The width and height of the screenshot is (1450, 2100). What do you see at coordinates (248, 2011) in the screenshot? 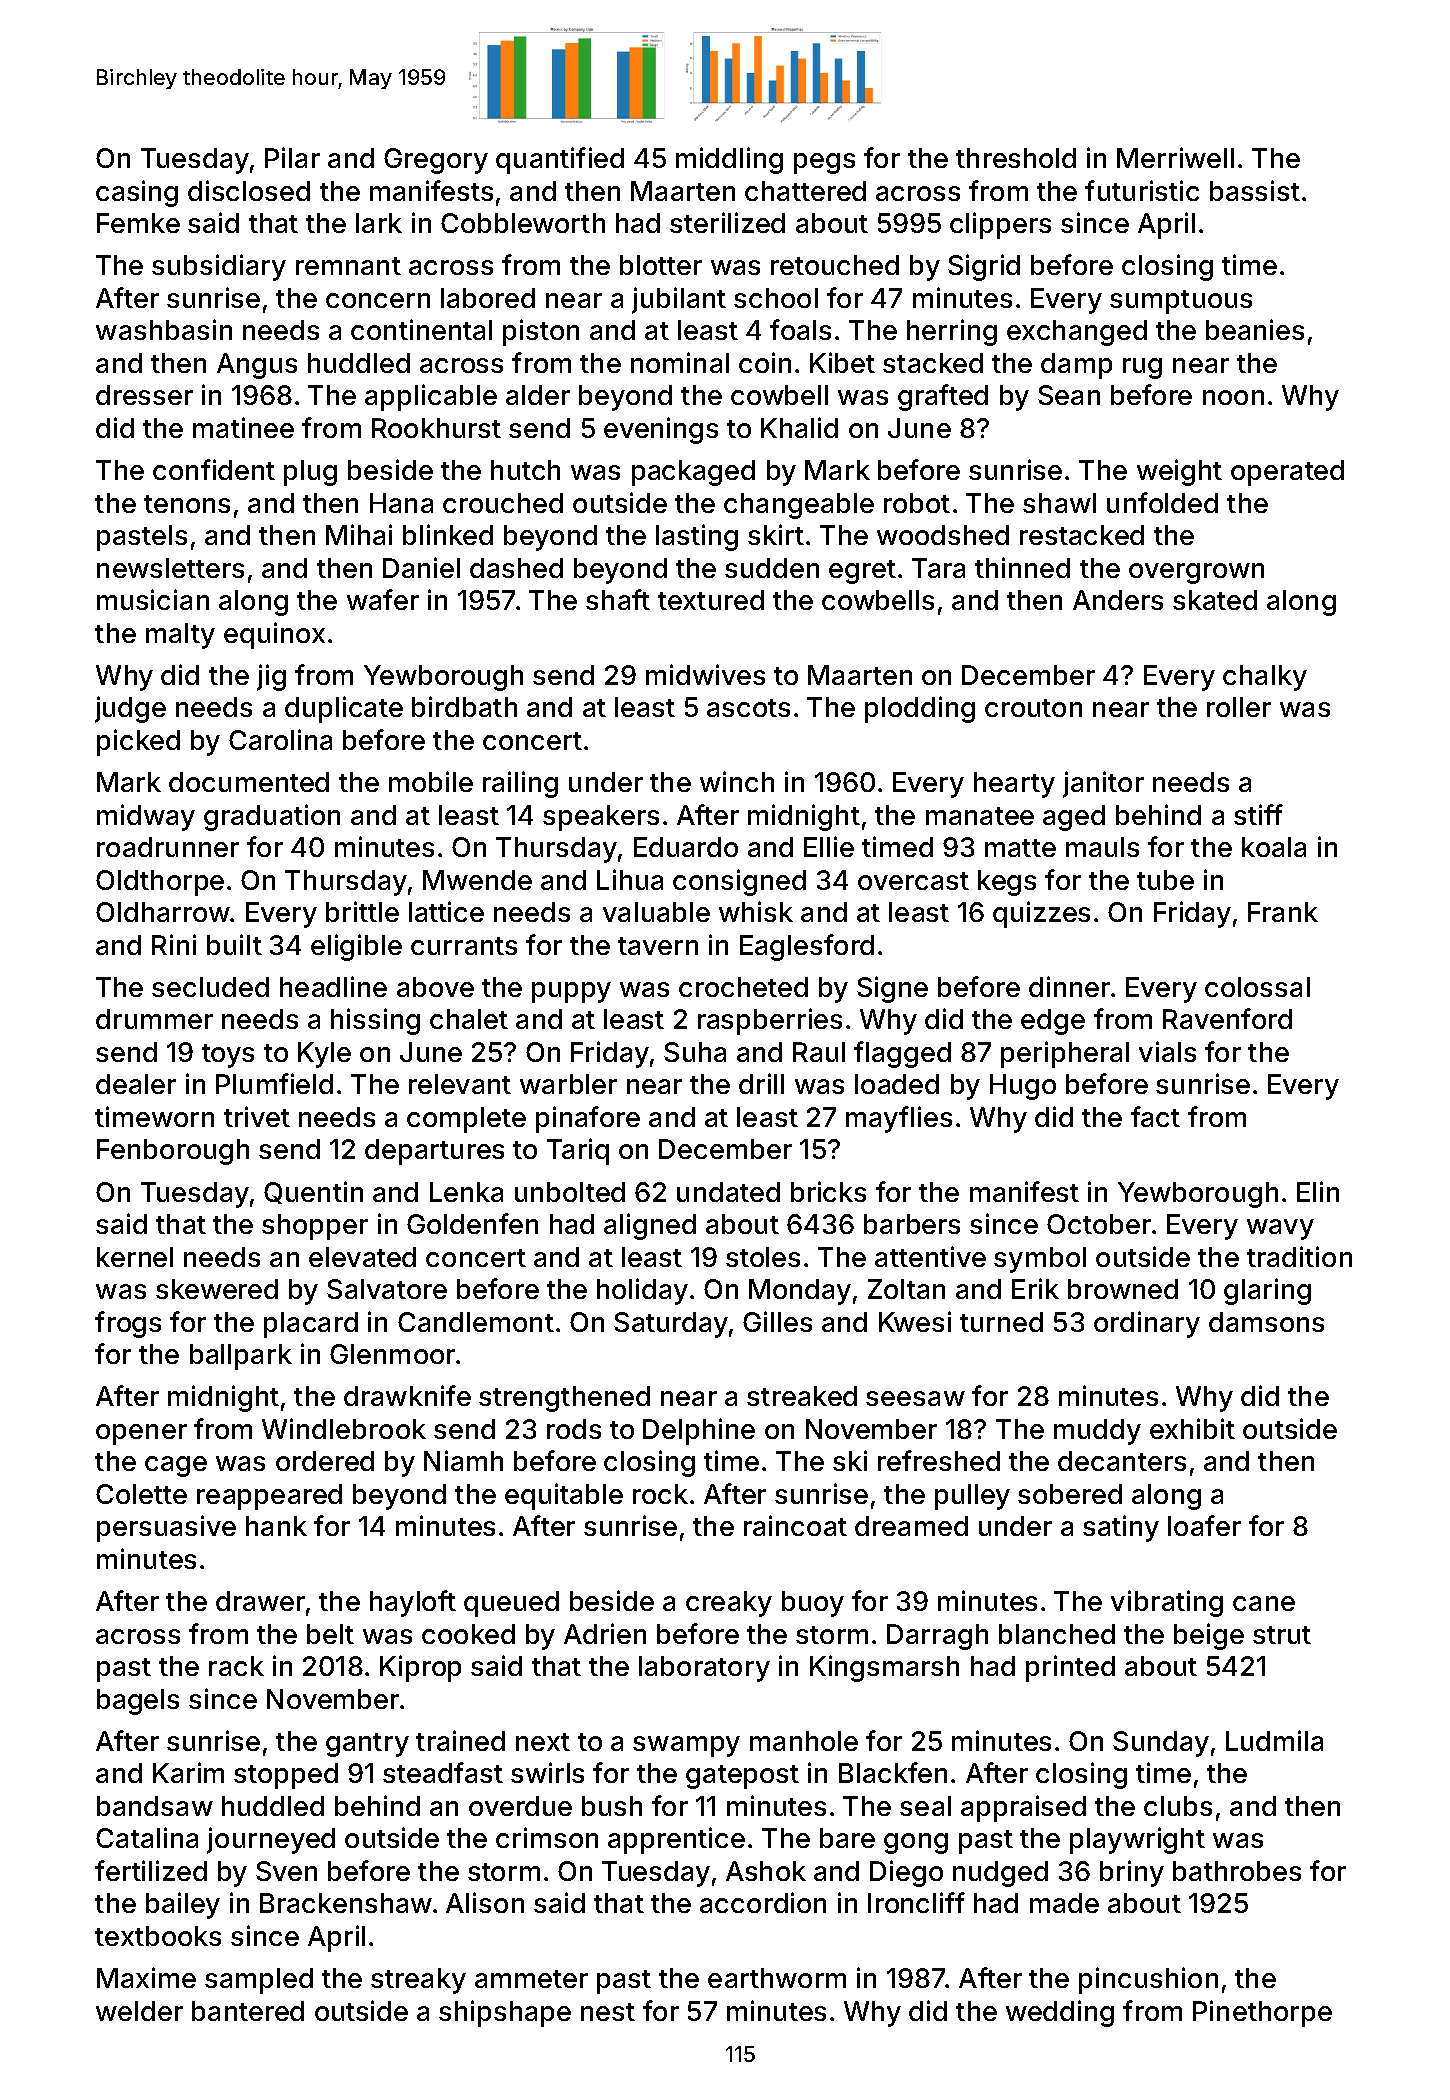
I see `bantered` at bounding box center [248, 2011].
